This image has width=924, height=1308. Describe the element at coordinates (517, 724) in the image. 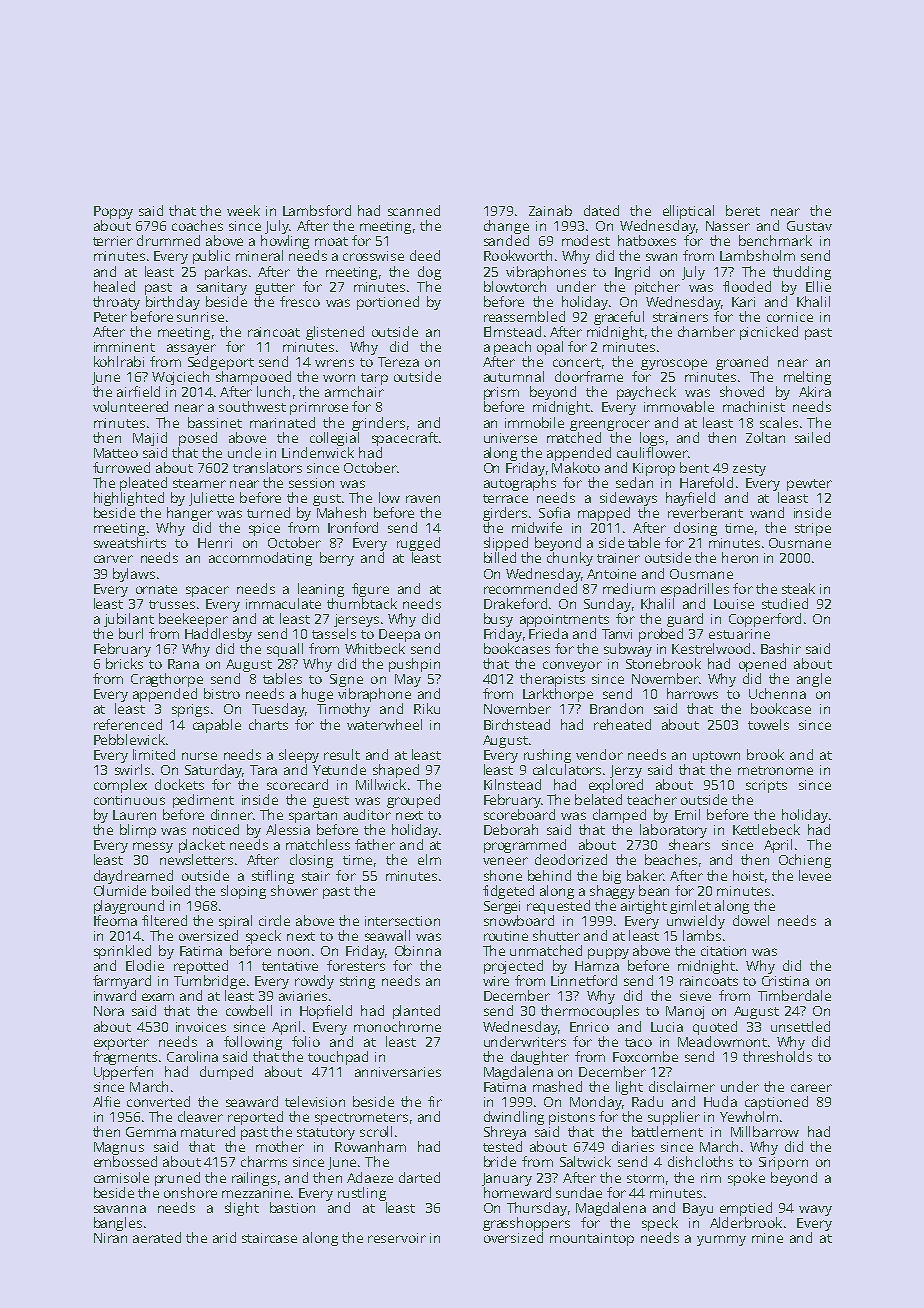

I see `Birchstead` at that location.
